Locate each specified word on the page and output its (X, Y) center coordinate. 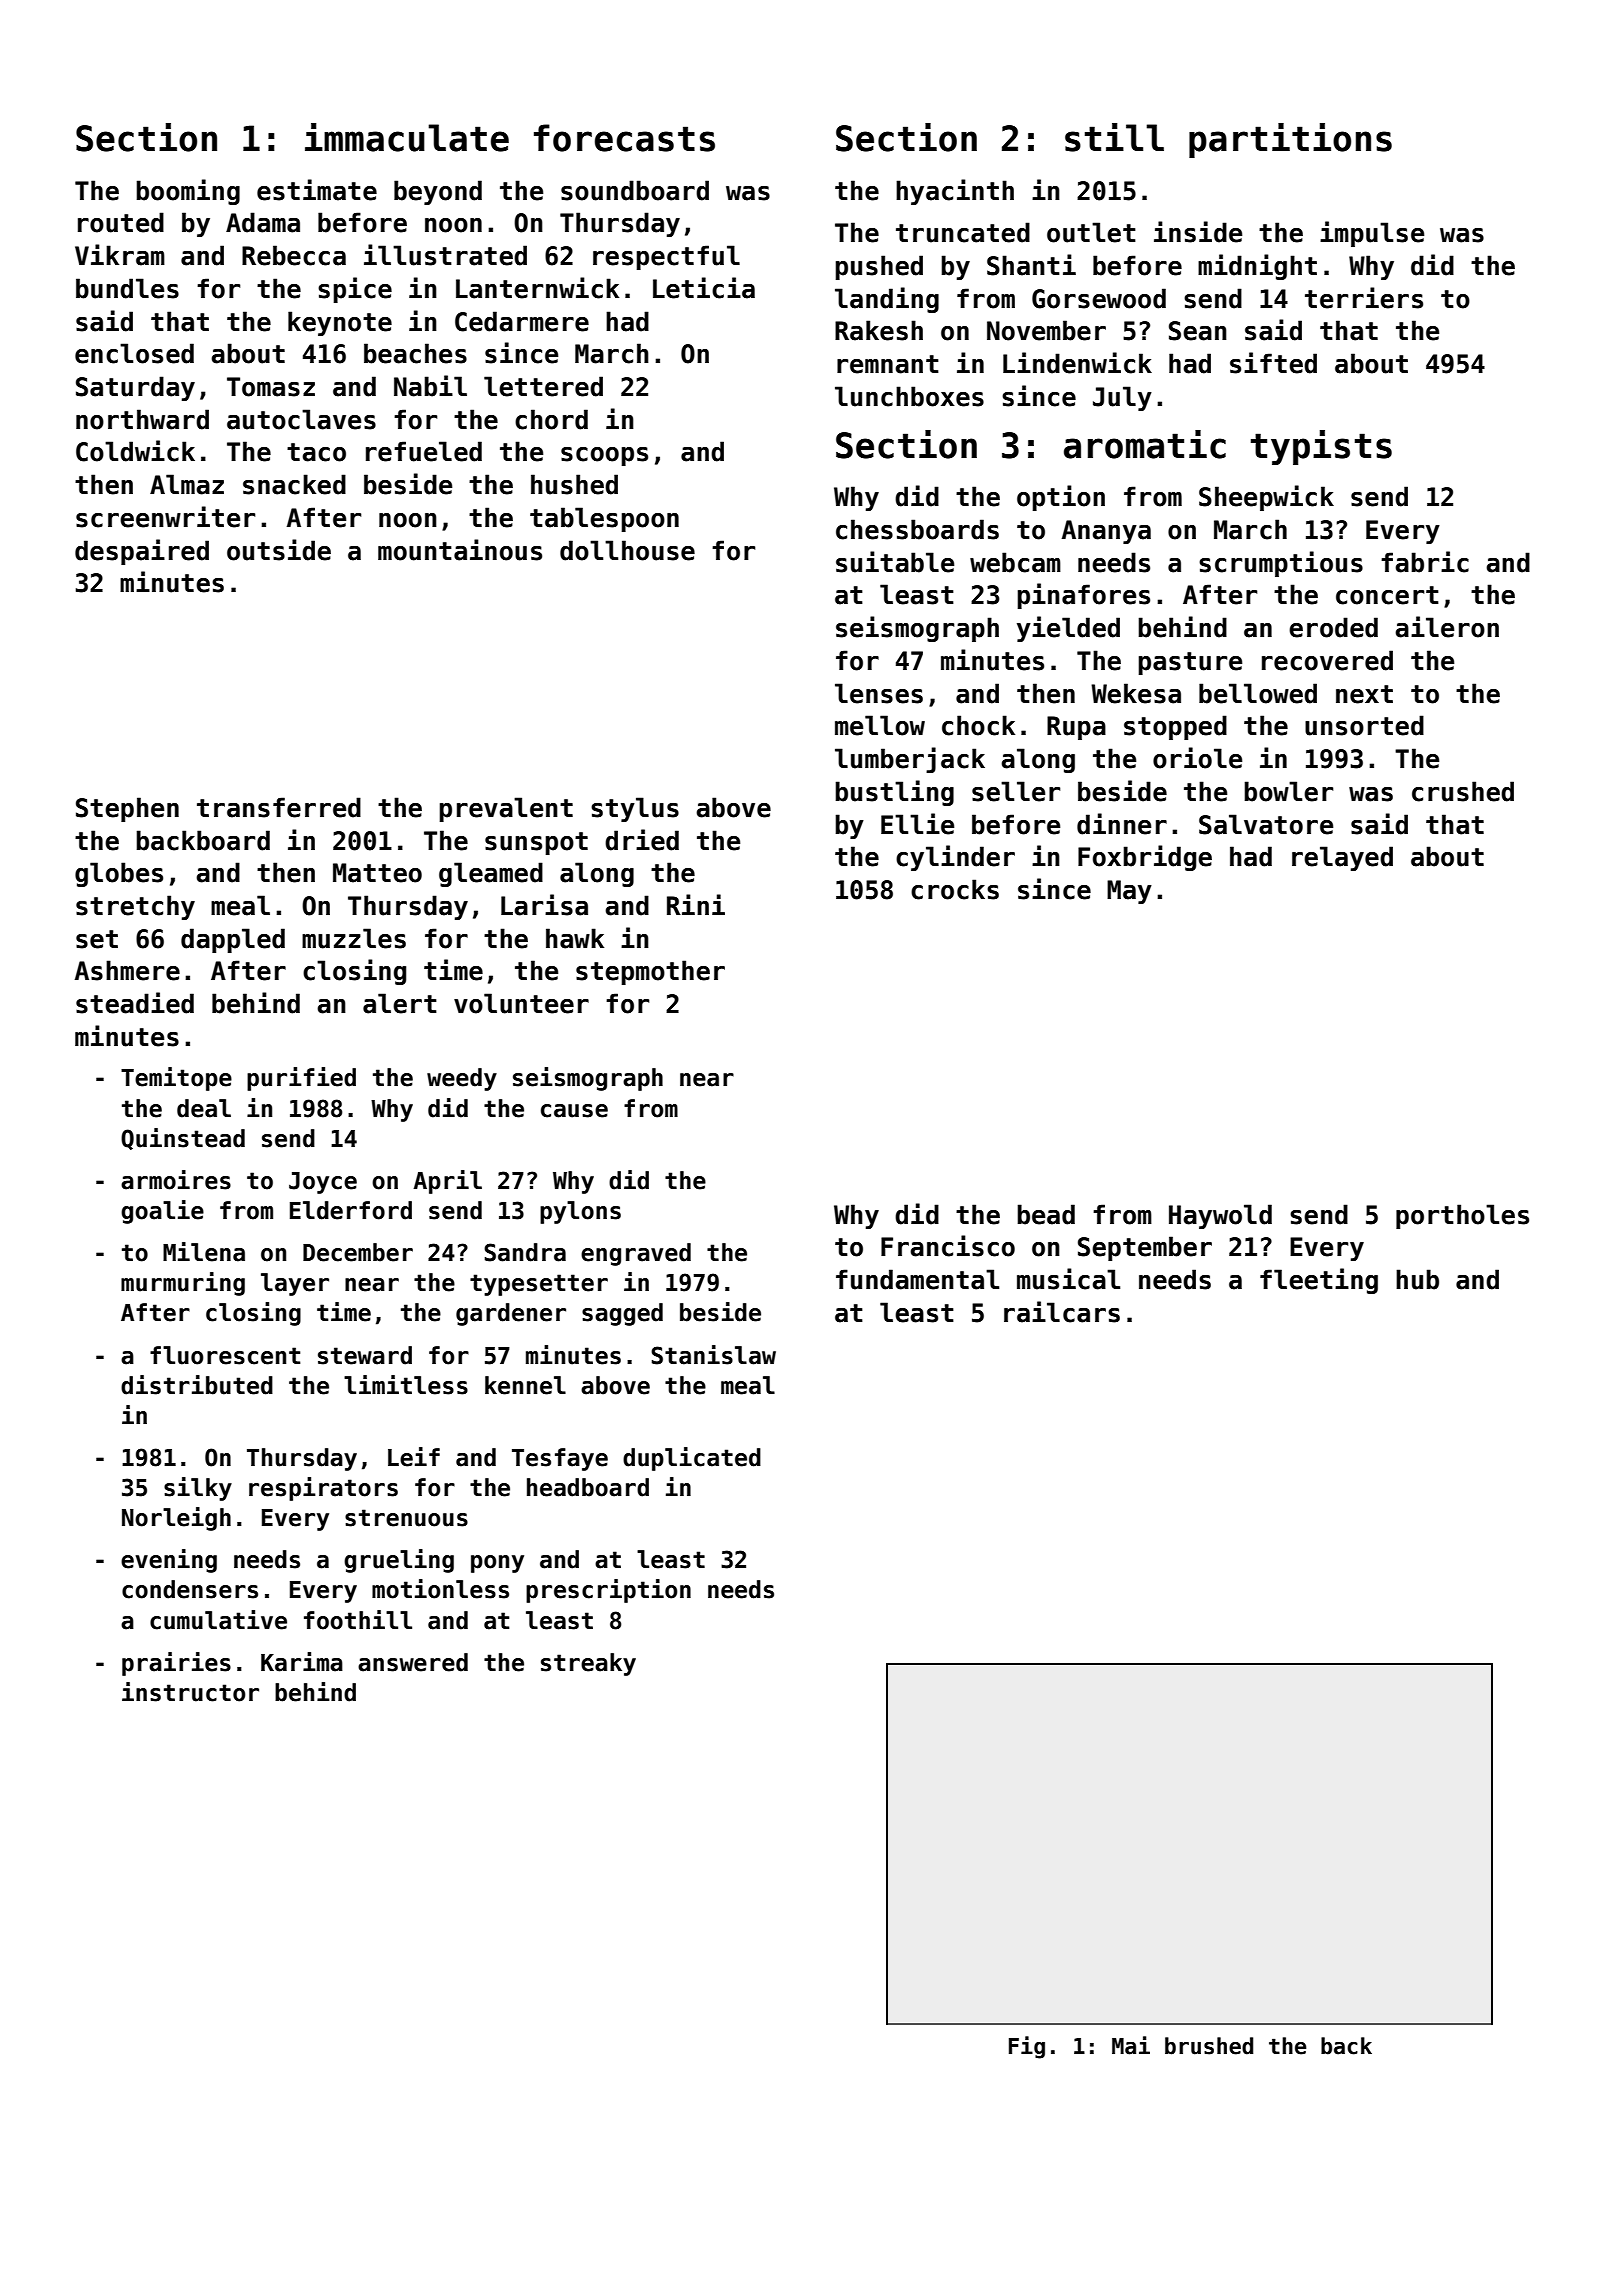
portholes (1462, 1216)
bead (1046, 1214)
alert (400, 1003)
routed (121, 222)
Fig (1027, 2047)
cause (574, 1111)
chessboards (917, 529)
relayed (1342, 858)
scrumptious (1281, 564)
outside (279, 550)
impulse (1372, 234)
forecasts (624, 138)
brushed (1209, 2046)
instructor (190, 1692)
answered (413, 1662)
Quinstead (183, 1139)
